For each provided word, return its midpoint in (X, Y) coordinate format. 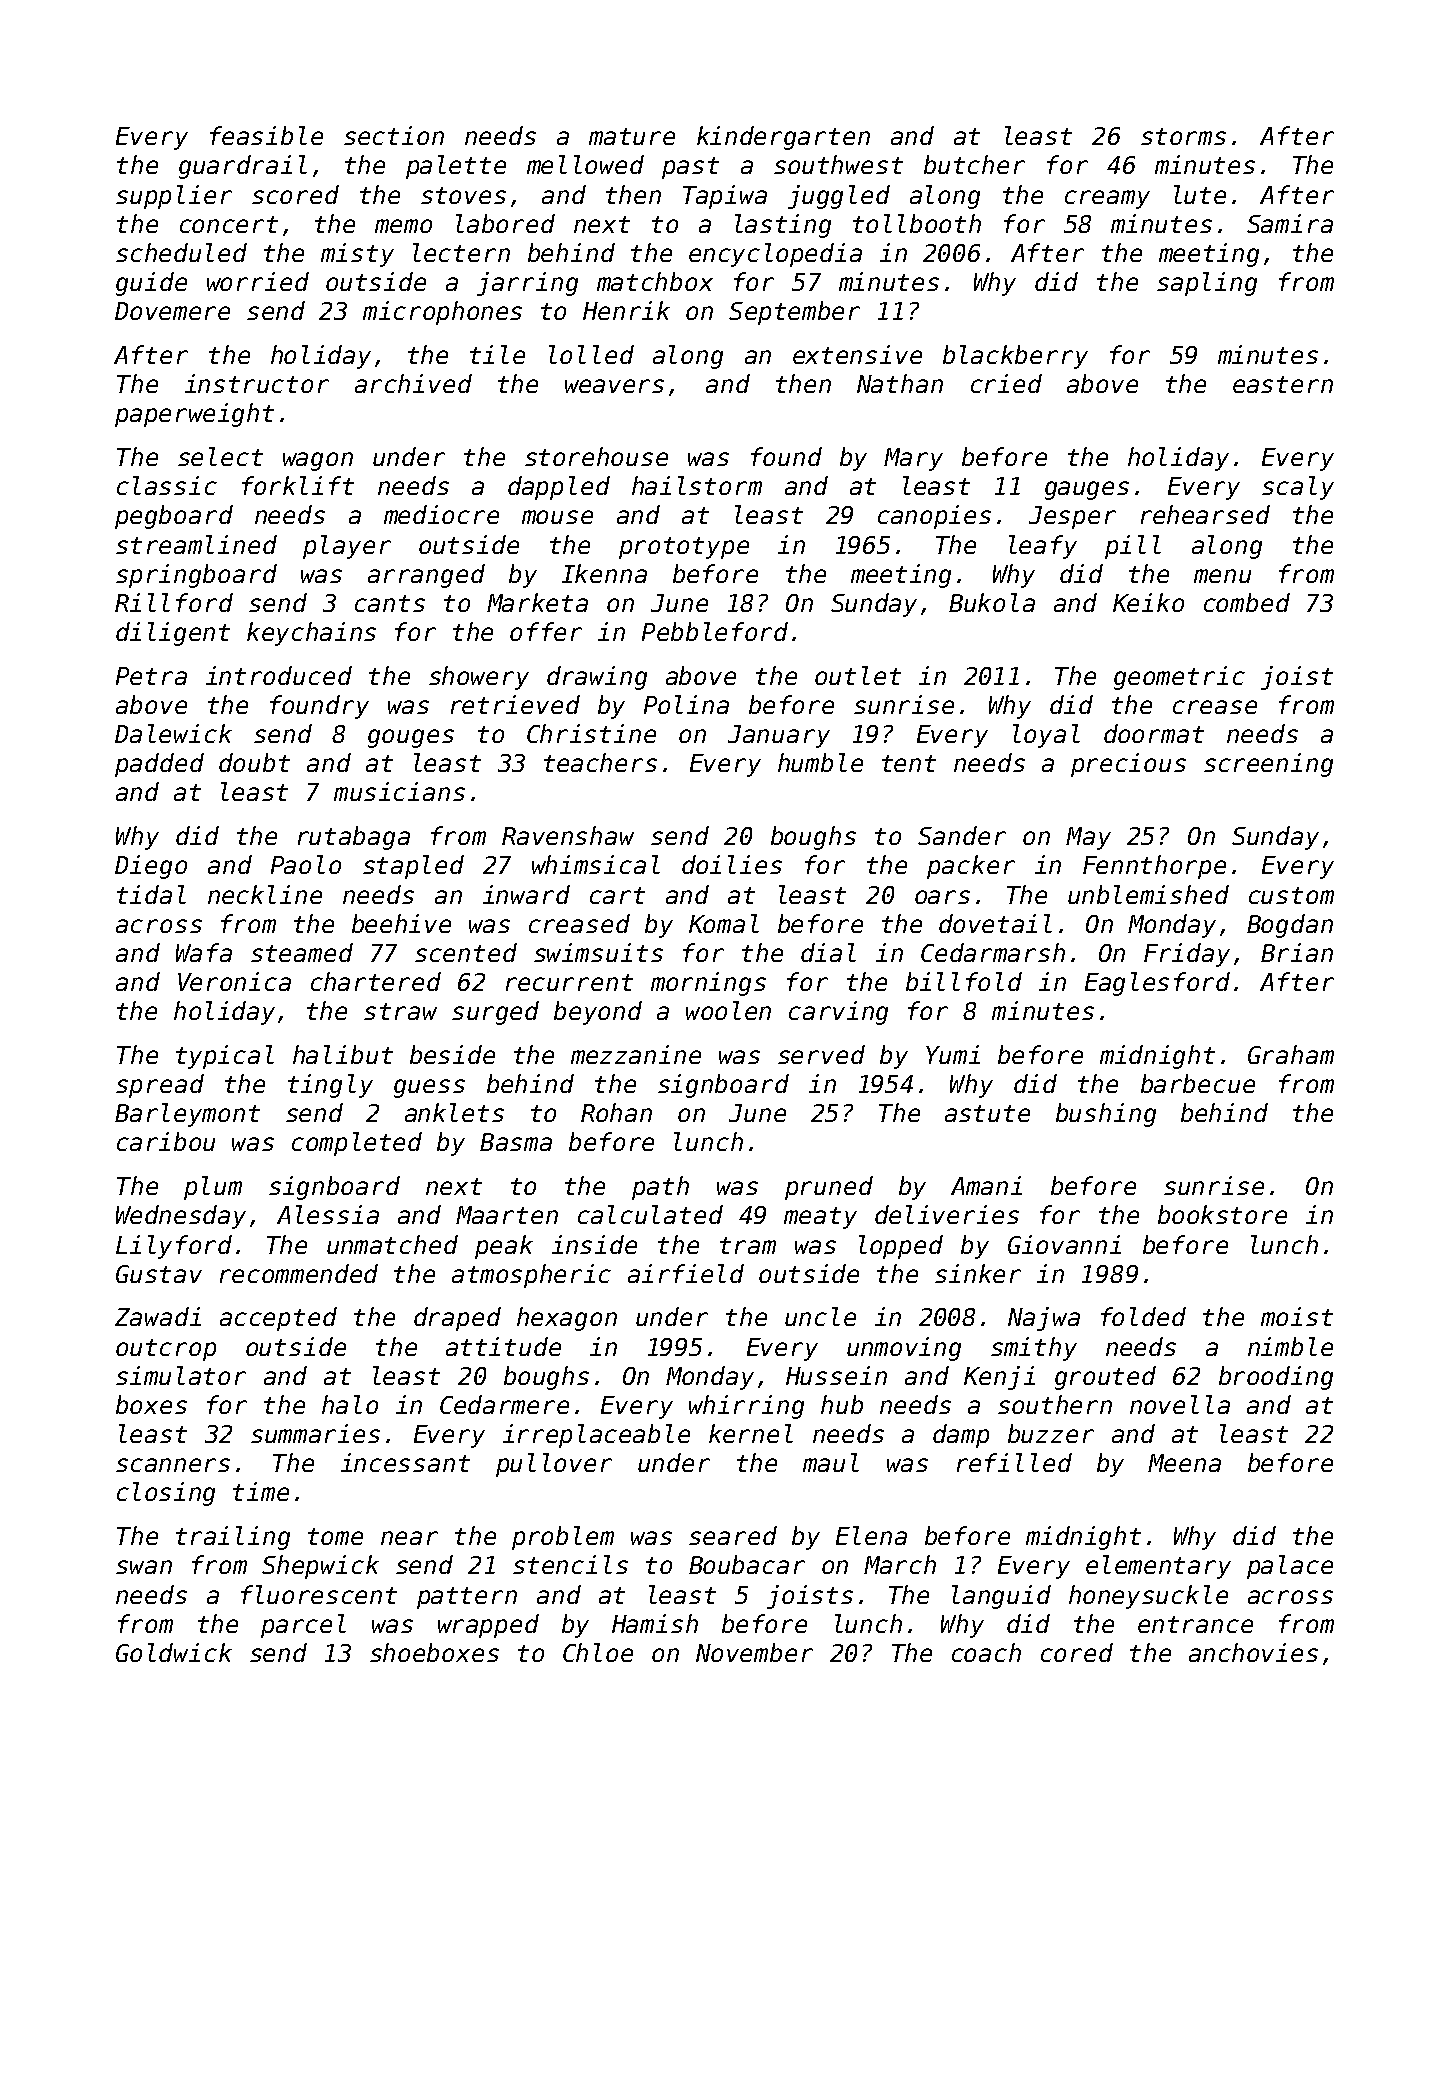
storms (1183, 136)
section (394, 135)
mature (632, 136)
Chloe (598, 1652)
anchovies (1253, 1652)
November (754, 1652)
